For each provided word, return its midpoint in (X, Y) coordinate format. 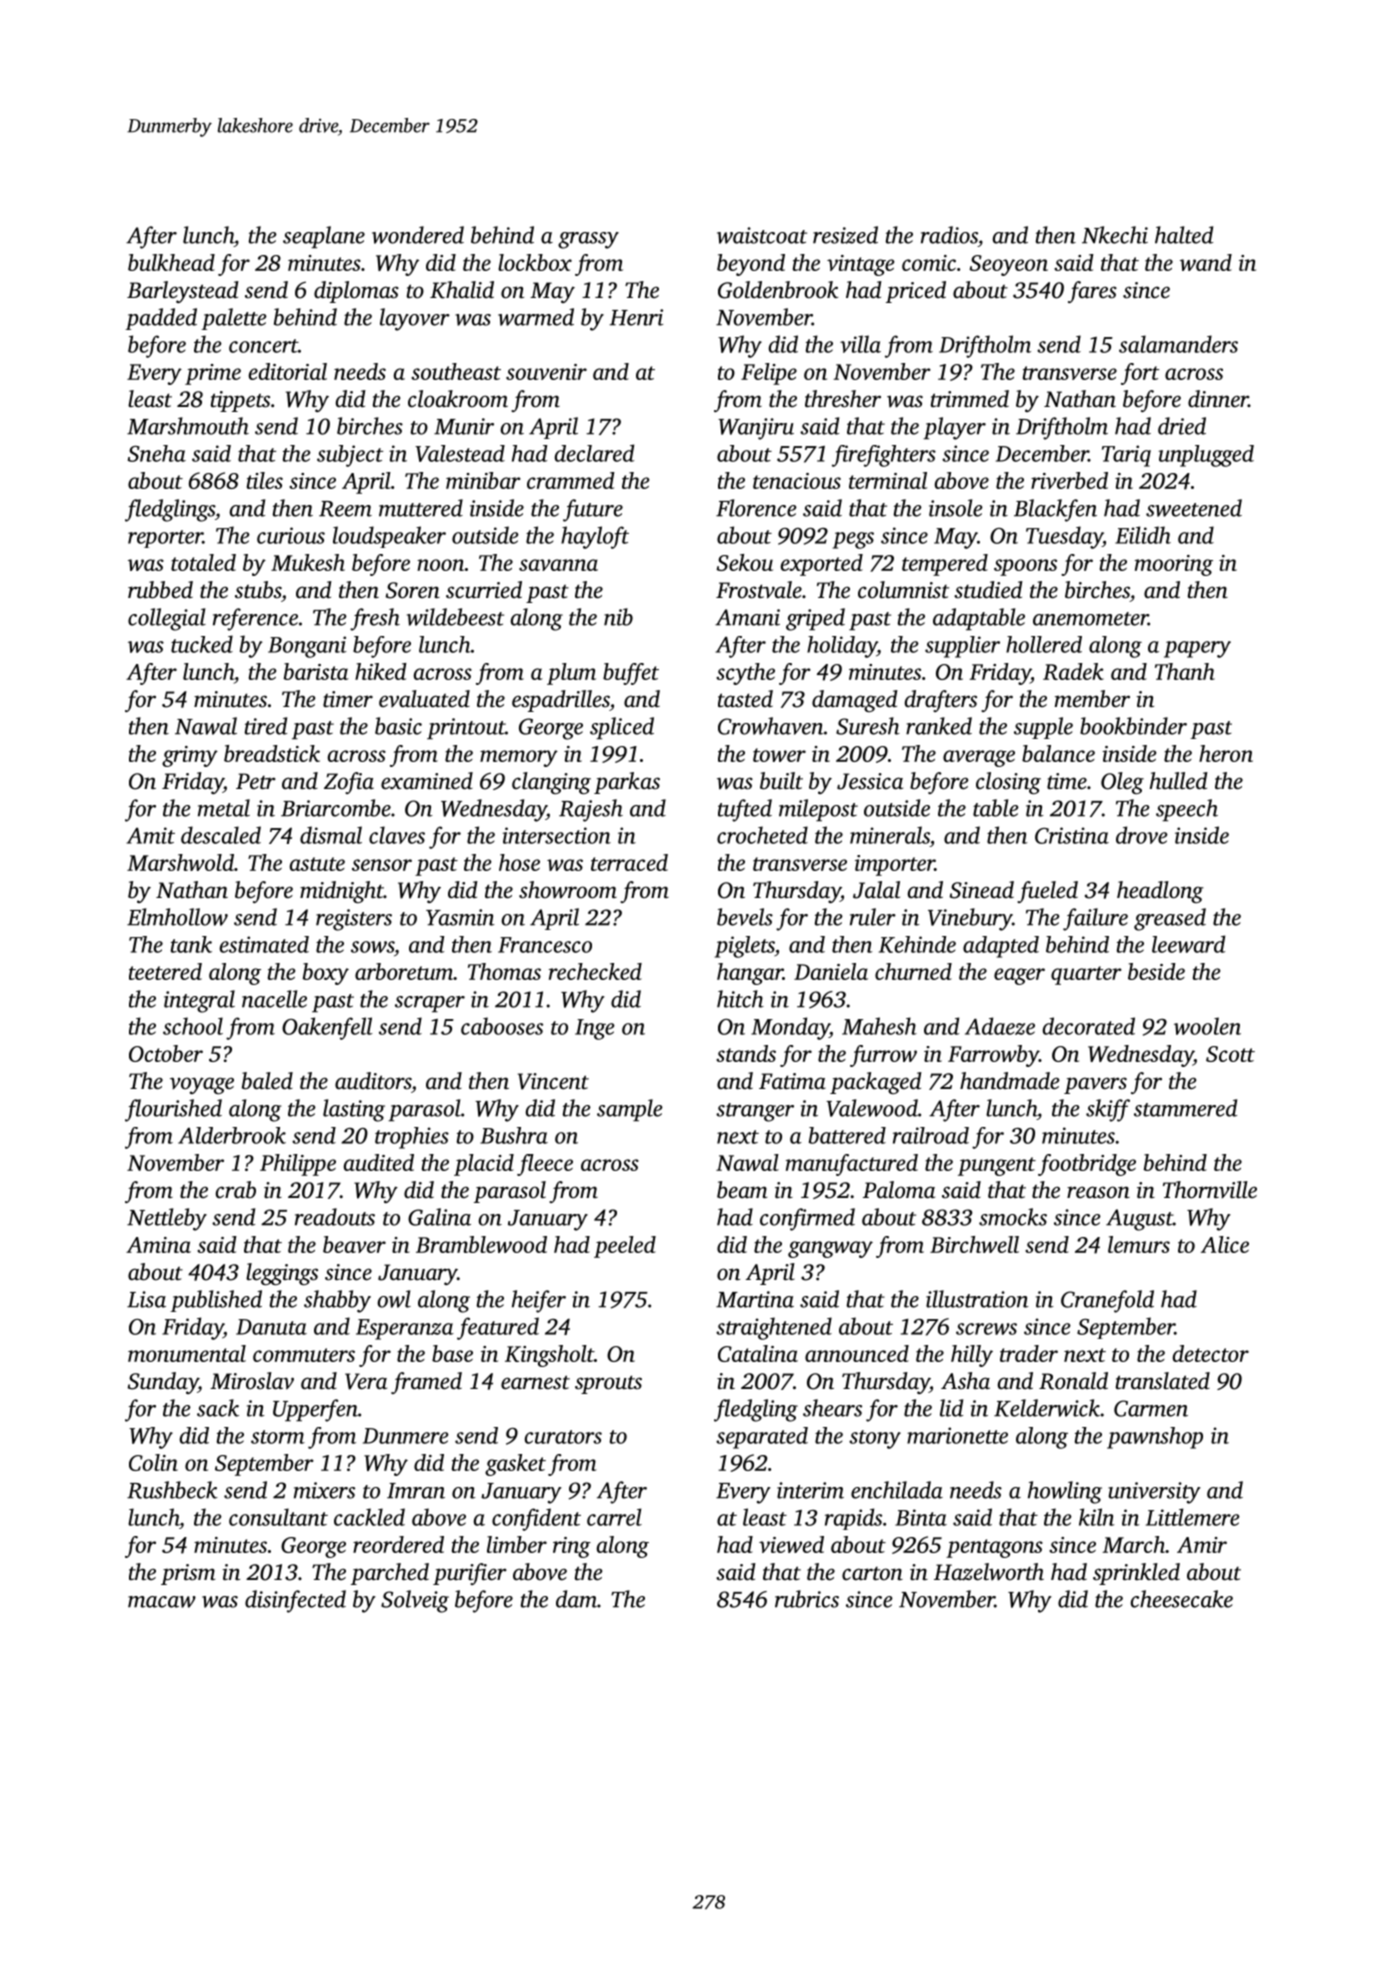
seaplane (324, 237)
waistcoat (762, 235)
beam (742, 1190)
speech (1187, 810)
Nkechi (1115, 235)
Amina (158, 1245)
